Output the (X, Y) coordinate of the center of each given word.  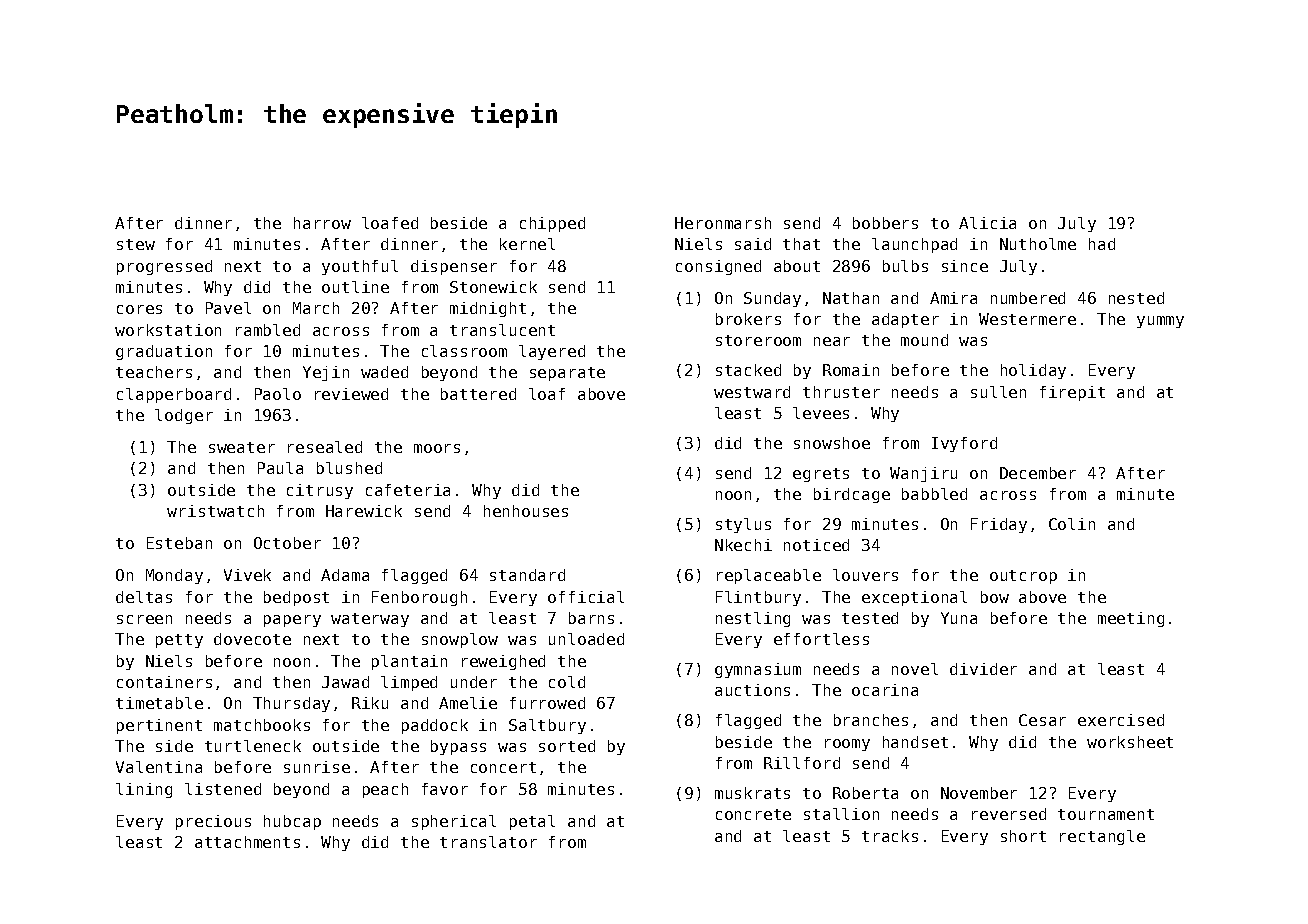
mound (924, 340)
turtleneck (253, 746)
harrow (322, 223)
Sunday (772, 299)
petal (532, 822)
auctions (752, 690)
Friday (999, 525)
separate (567, 374)
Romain (851, 370)
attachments (247, 842)
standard (527, 575)
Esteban (179, 543)
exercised (1121, 720)
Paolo (278, 394)
